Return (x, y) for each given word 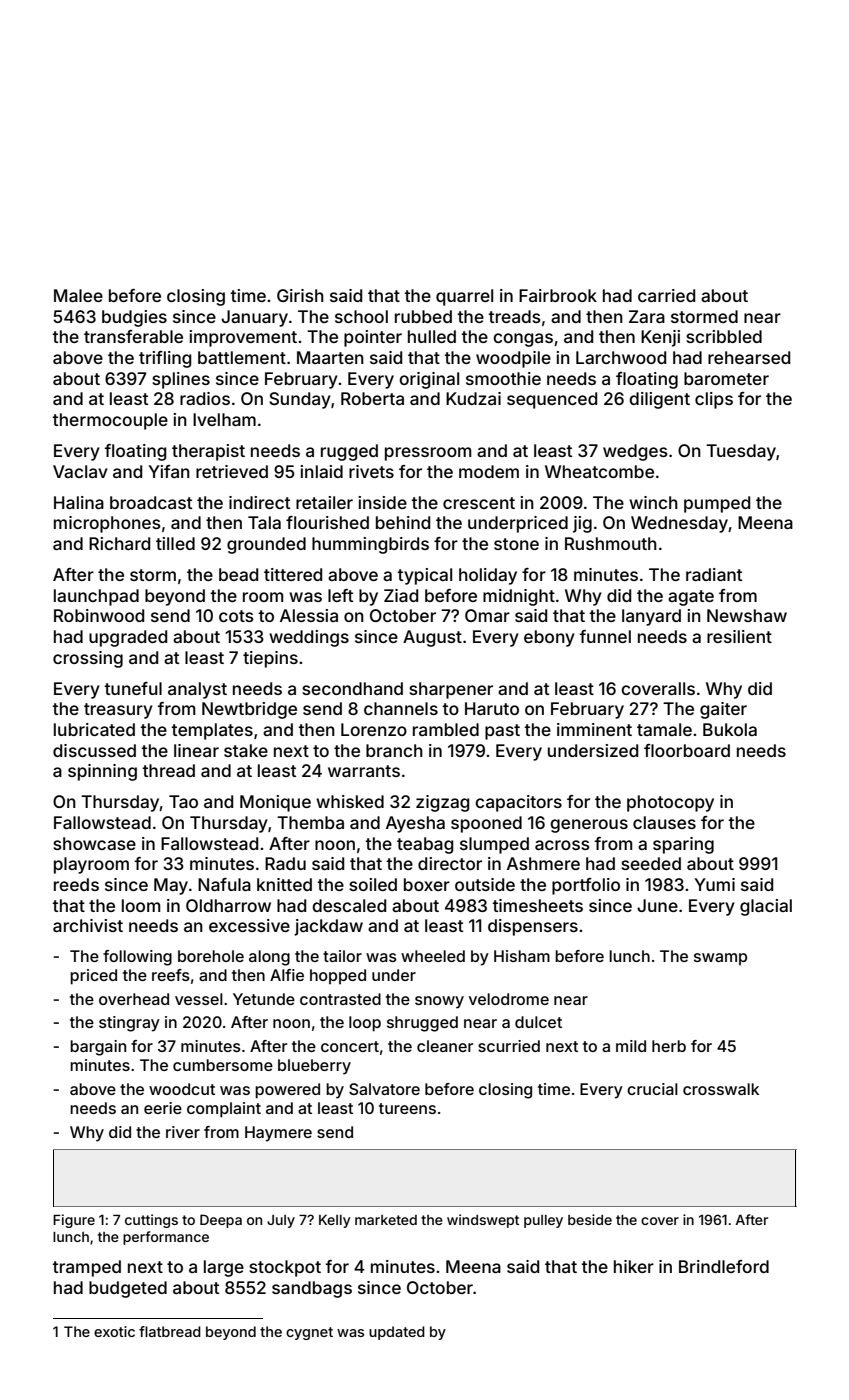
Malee (78, 295)
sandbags (312, 1289)
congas (523, 340)
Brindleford (724, 1266)
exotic (114, 1331)
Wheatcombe (599, 471)
